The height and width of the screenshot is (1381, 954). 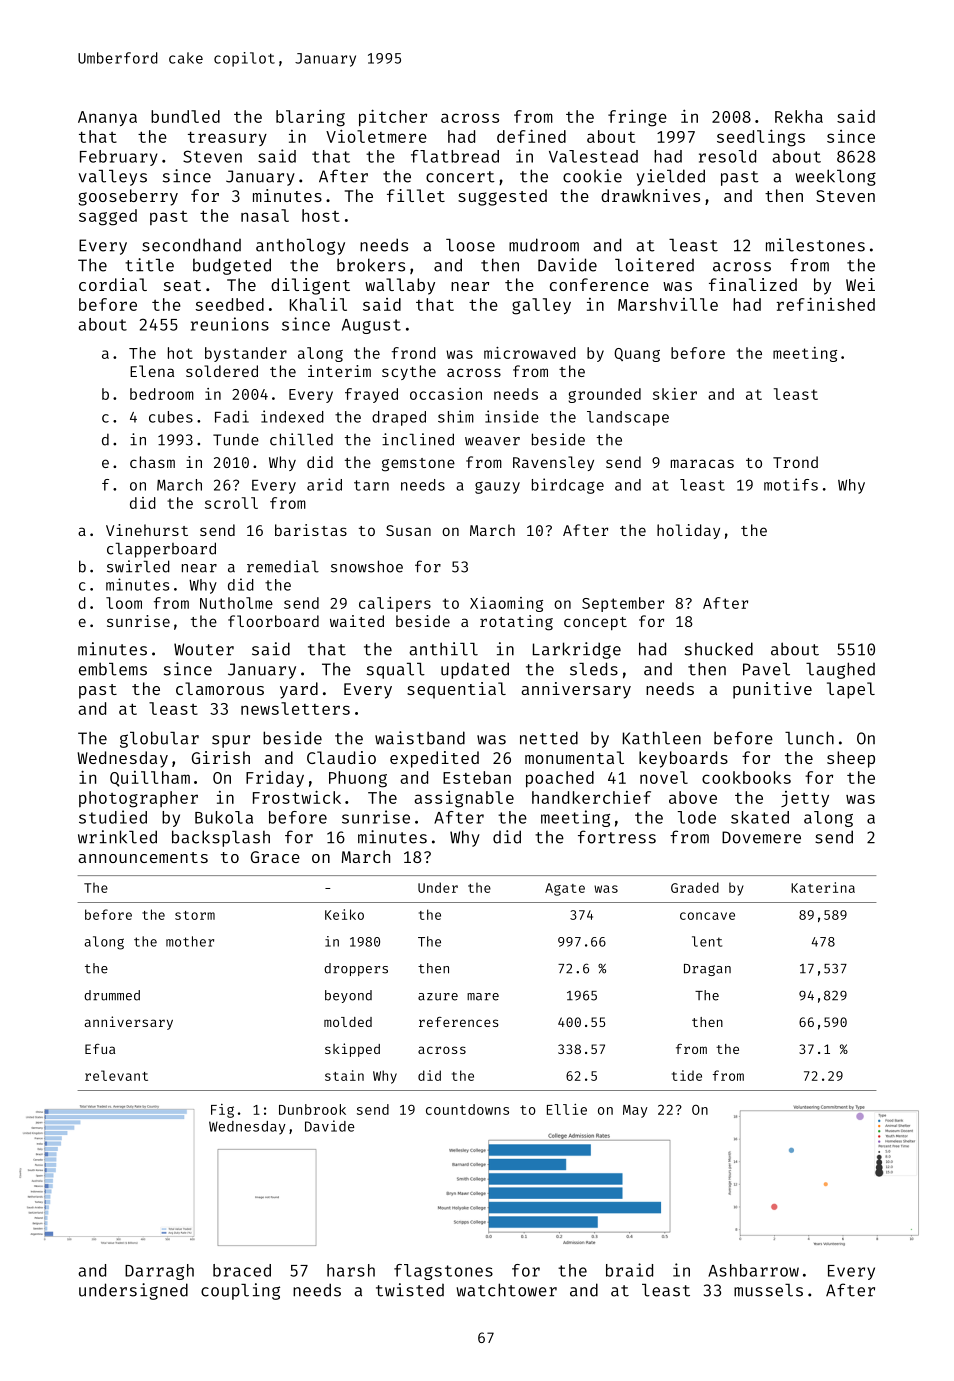 I want to click on Keiko, so click(x=344, y=914).
